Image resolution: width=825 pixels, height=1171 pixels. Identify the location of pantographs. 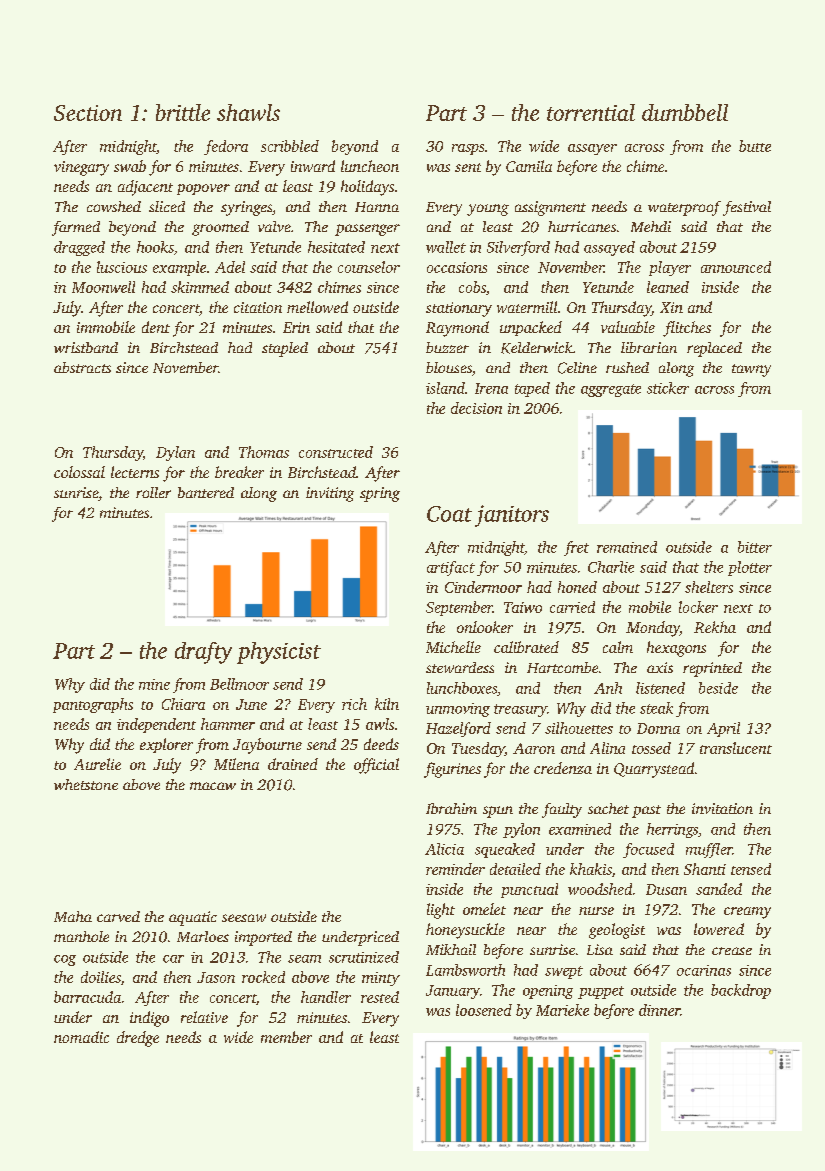
(93, 705).
